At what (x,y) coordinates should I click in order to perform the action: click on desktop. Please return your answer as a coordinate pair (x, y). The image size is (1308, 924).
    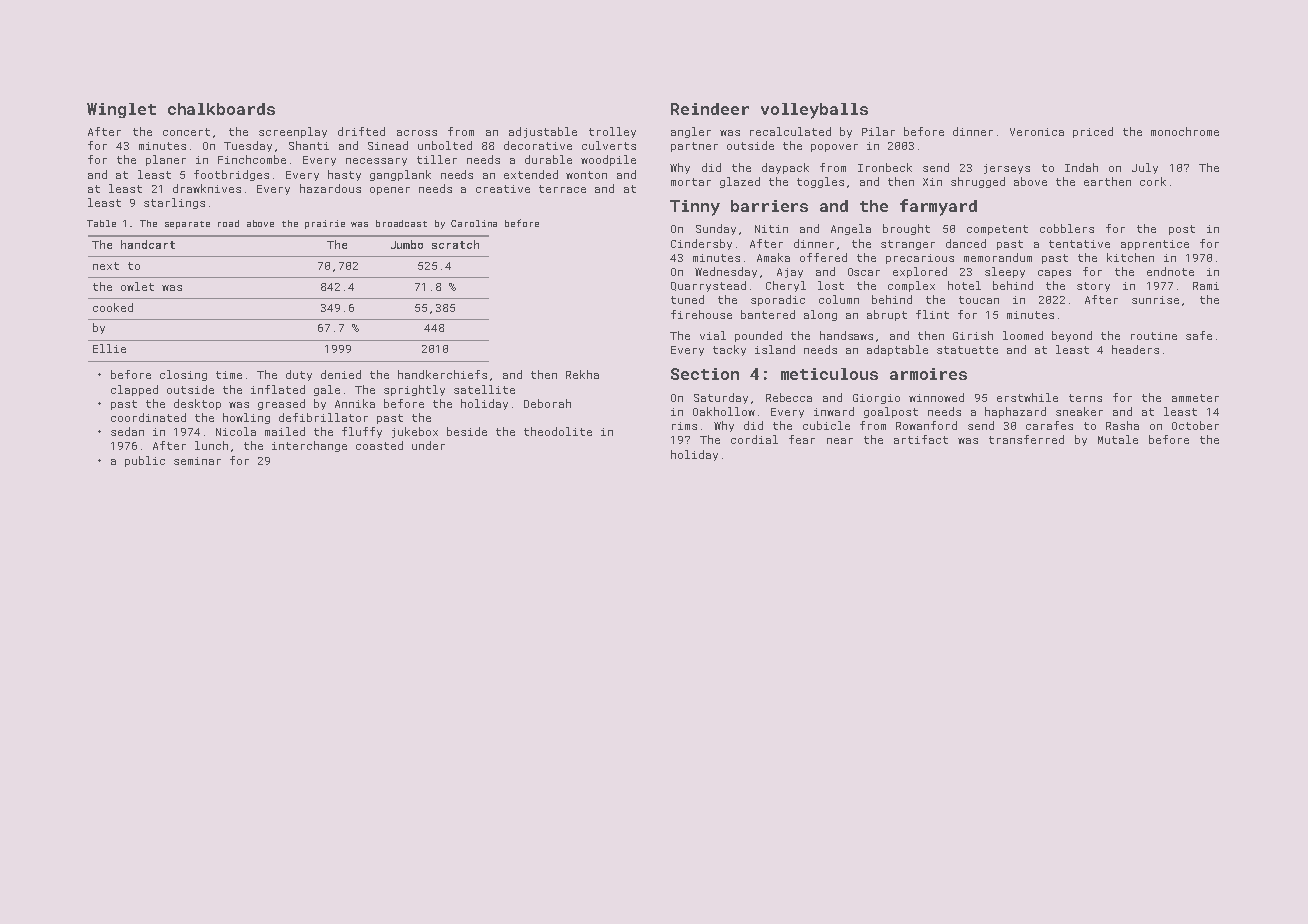
    Looking at the image, I should click on (197, 404).
